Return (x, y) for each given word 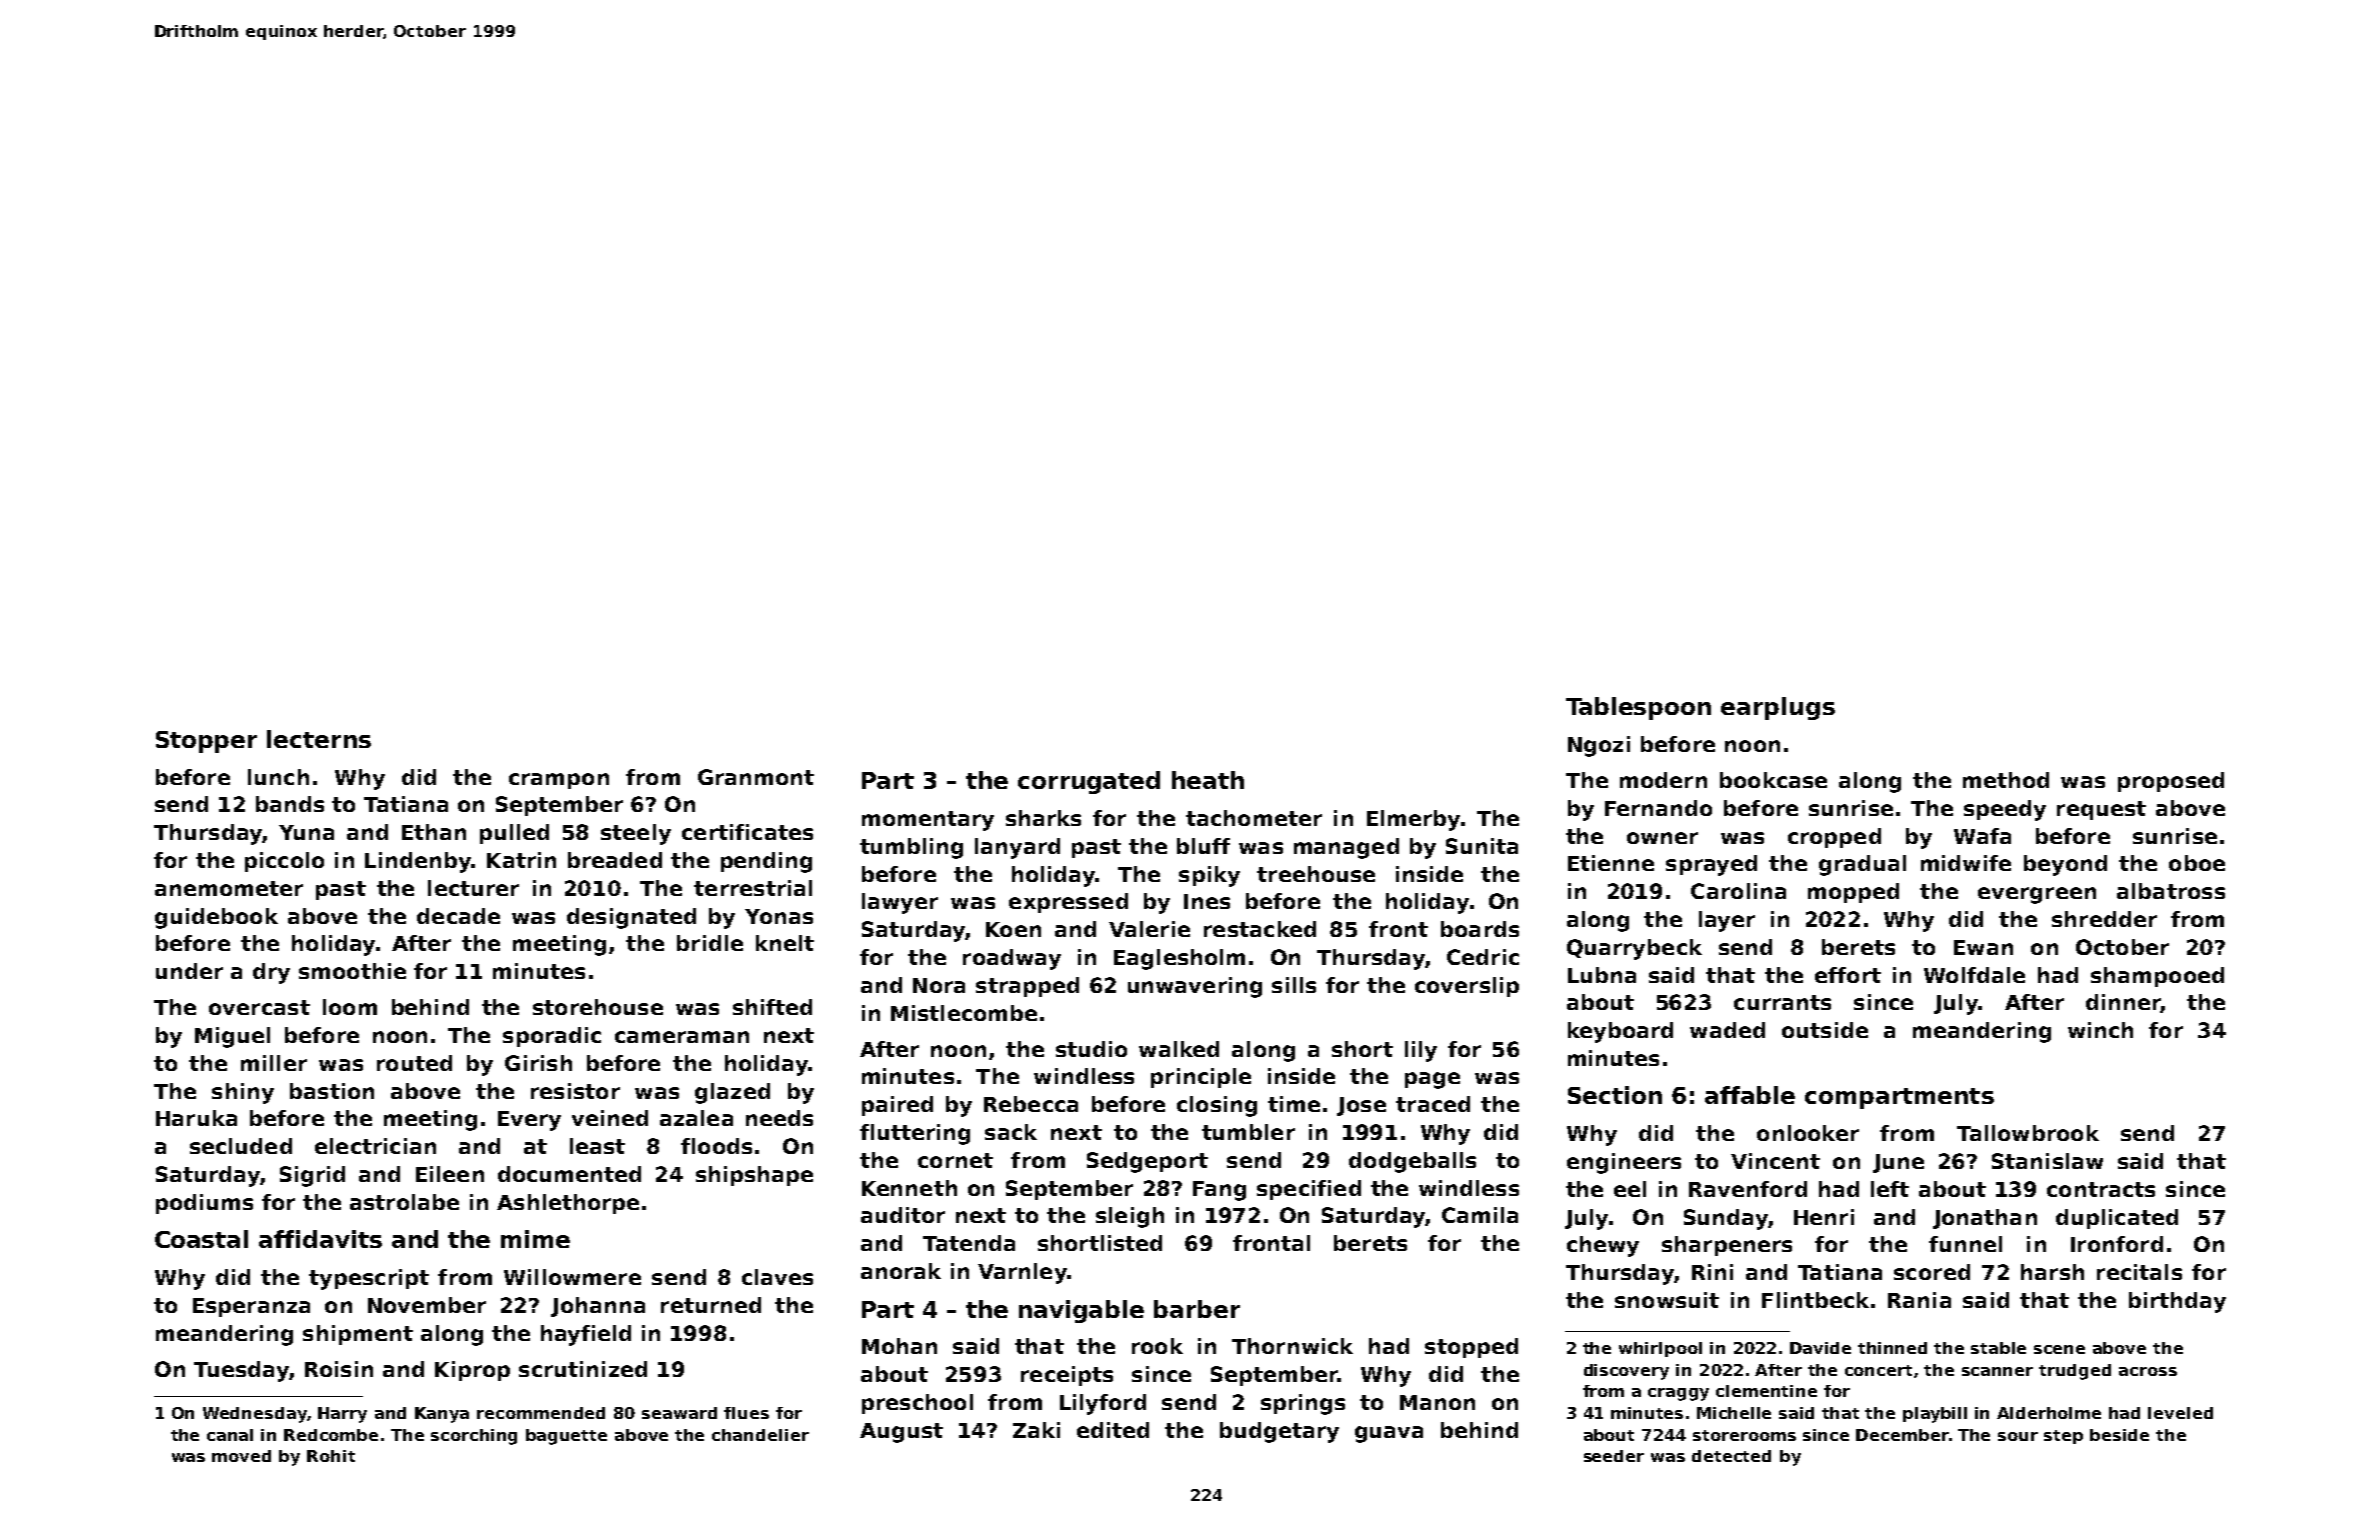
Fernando (1658, 808)
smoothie (352, 971)
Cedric (1483, 957)
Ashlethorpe (568, 1204)
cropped (1834, 838)
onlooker (1808, 1133)
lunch (278, 777)
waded (1727, 1030)
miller (274, 1063)
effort (1848, 975)
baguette (566, 1437)
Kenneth (909, 1188)
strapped (1027, 987)
